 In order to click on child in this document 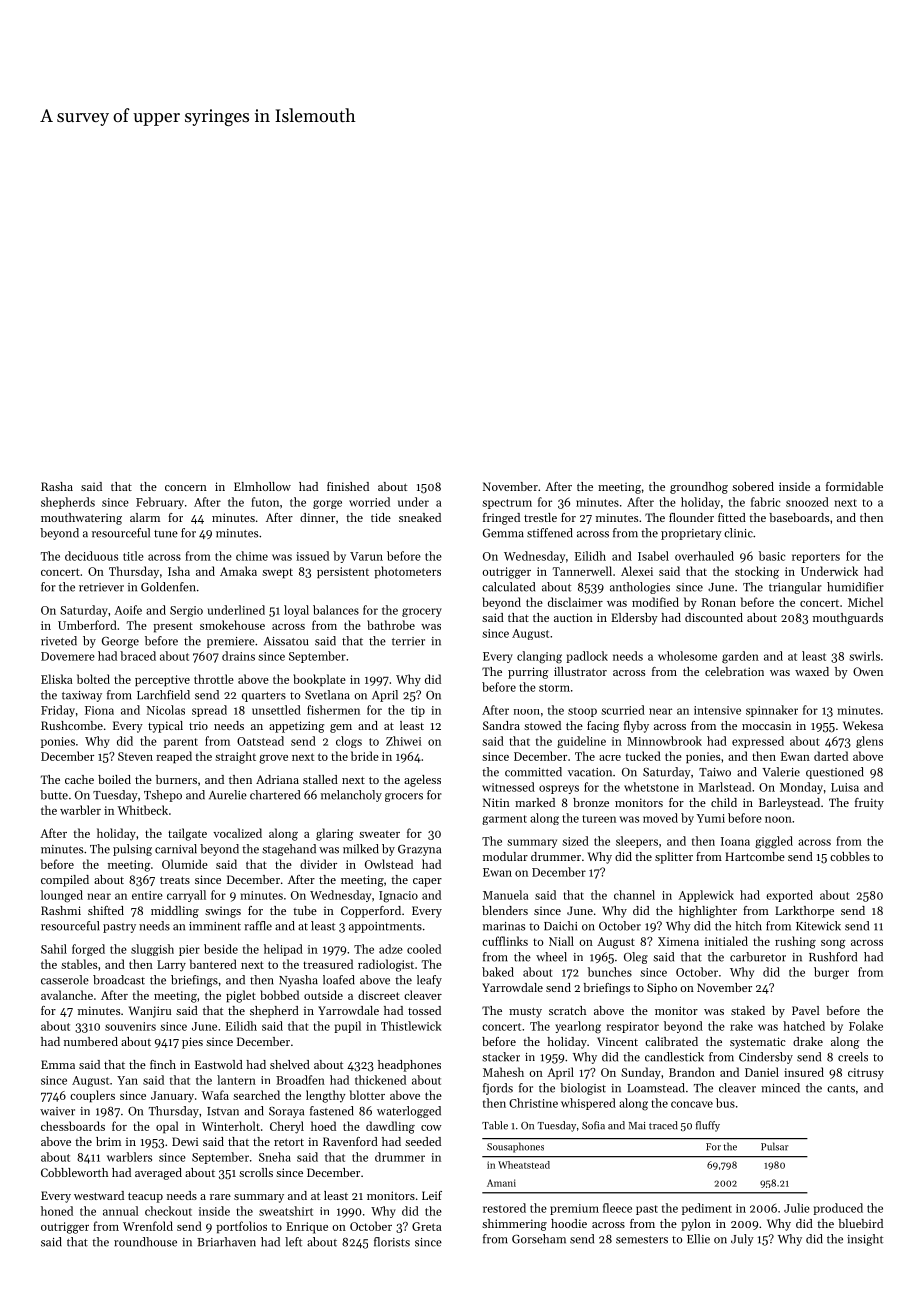, I will do `click(724, 802)`.
